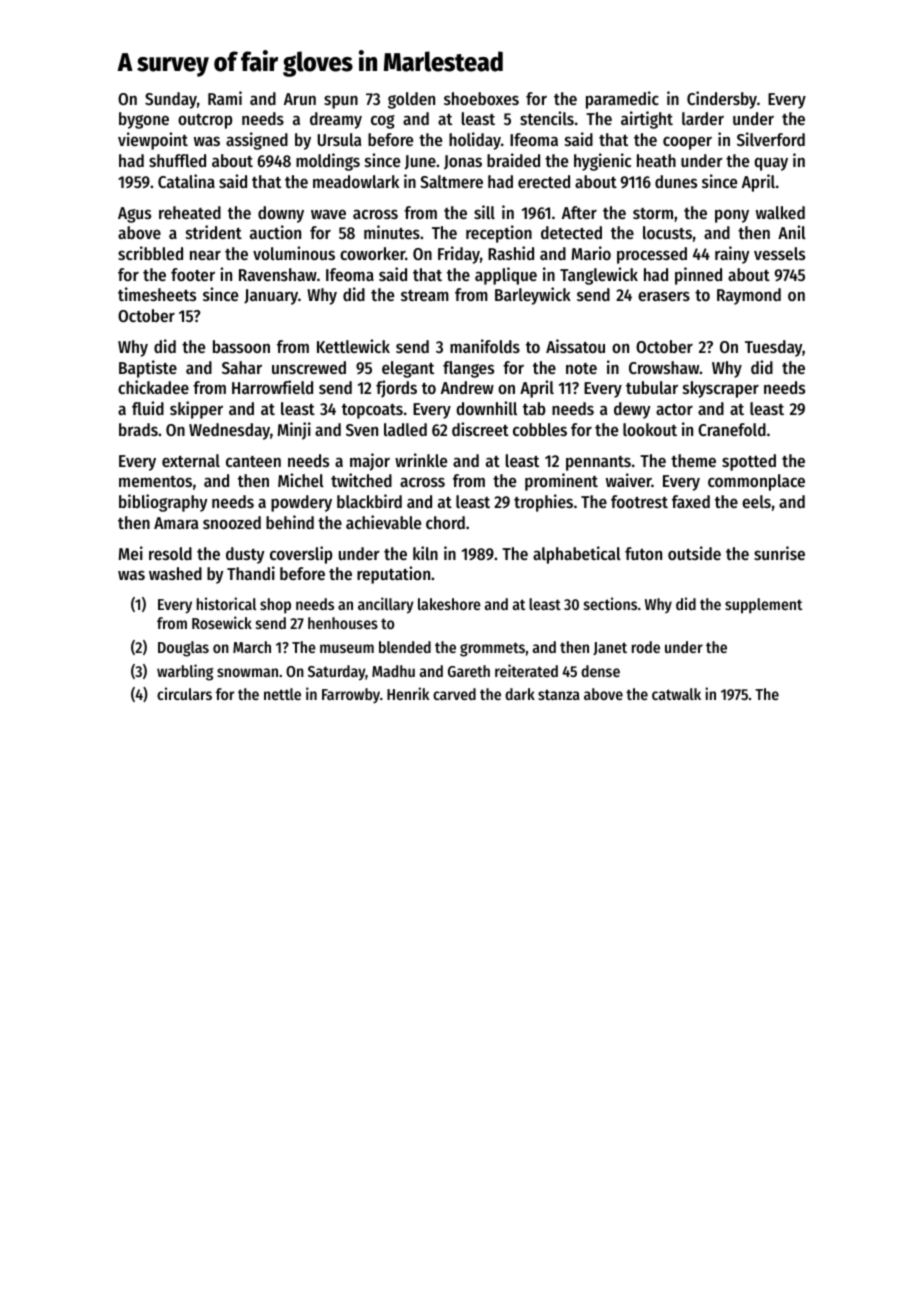  Describe the element at coordinates (484, 212) in the screenshot. I see `sill` at that location.
